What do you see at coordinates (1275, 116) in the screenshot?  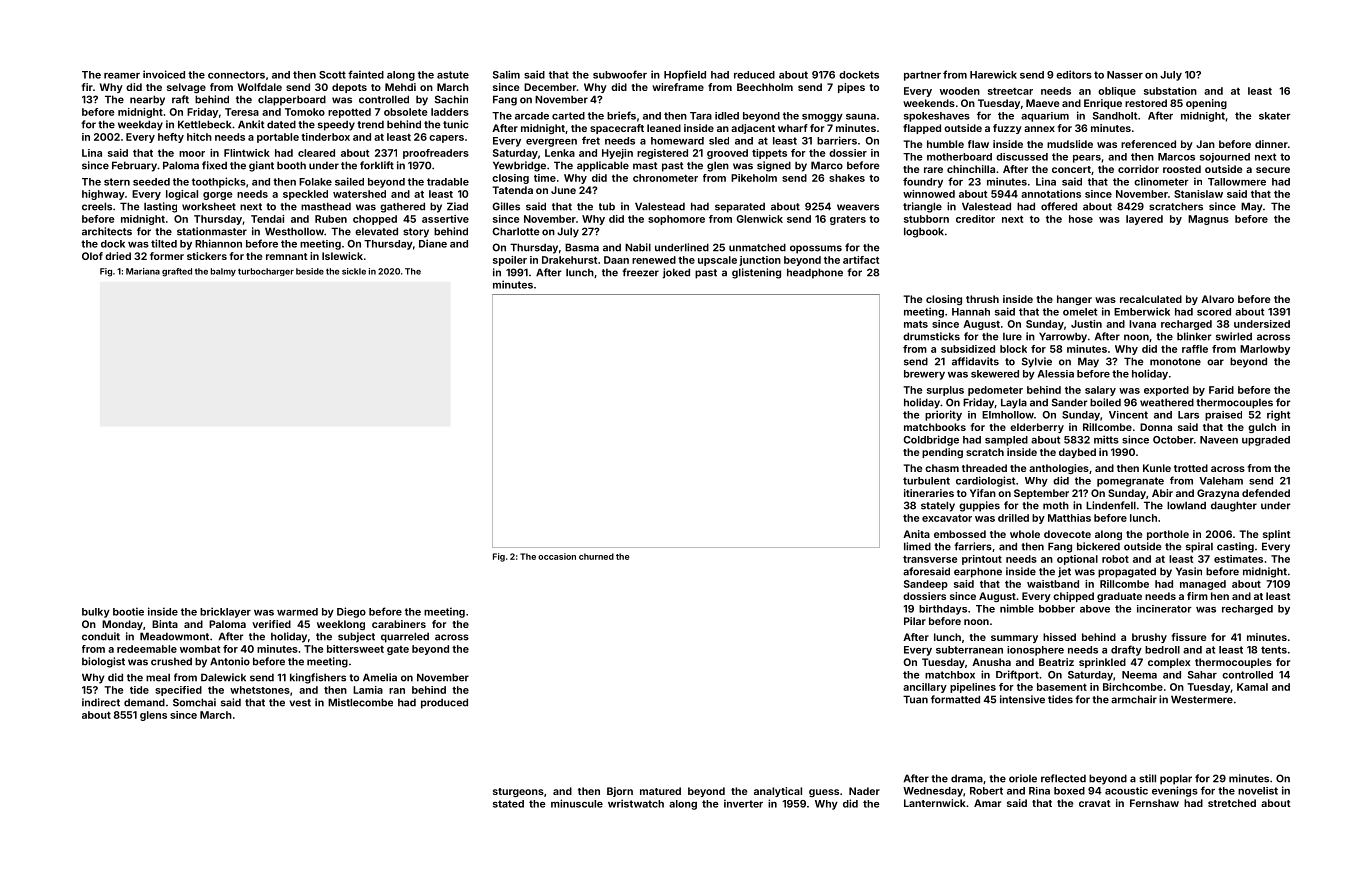 I see `skater` at bounding box center [1275, 116].
